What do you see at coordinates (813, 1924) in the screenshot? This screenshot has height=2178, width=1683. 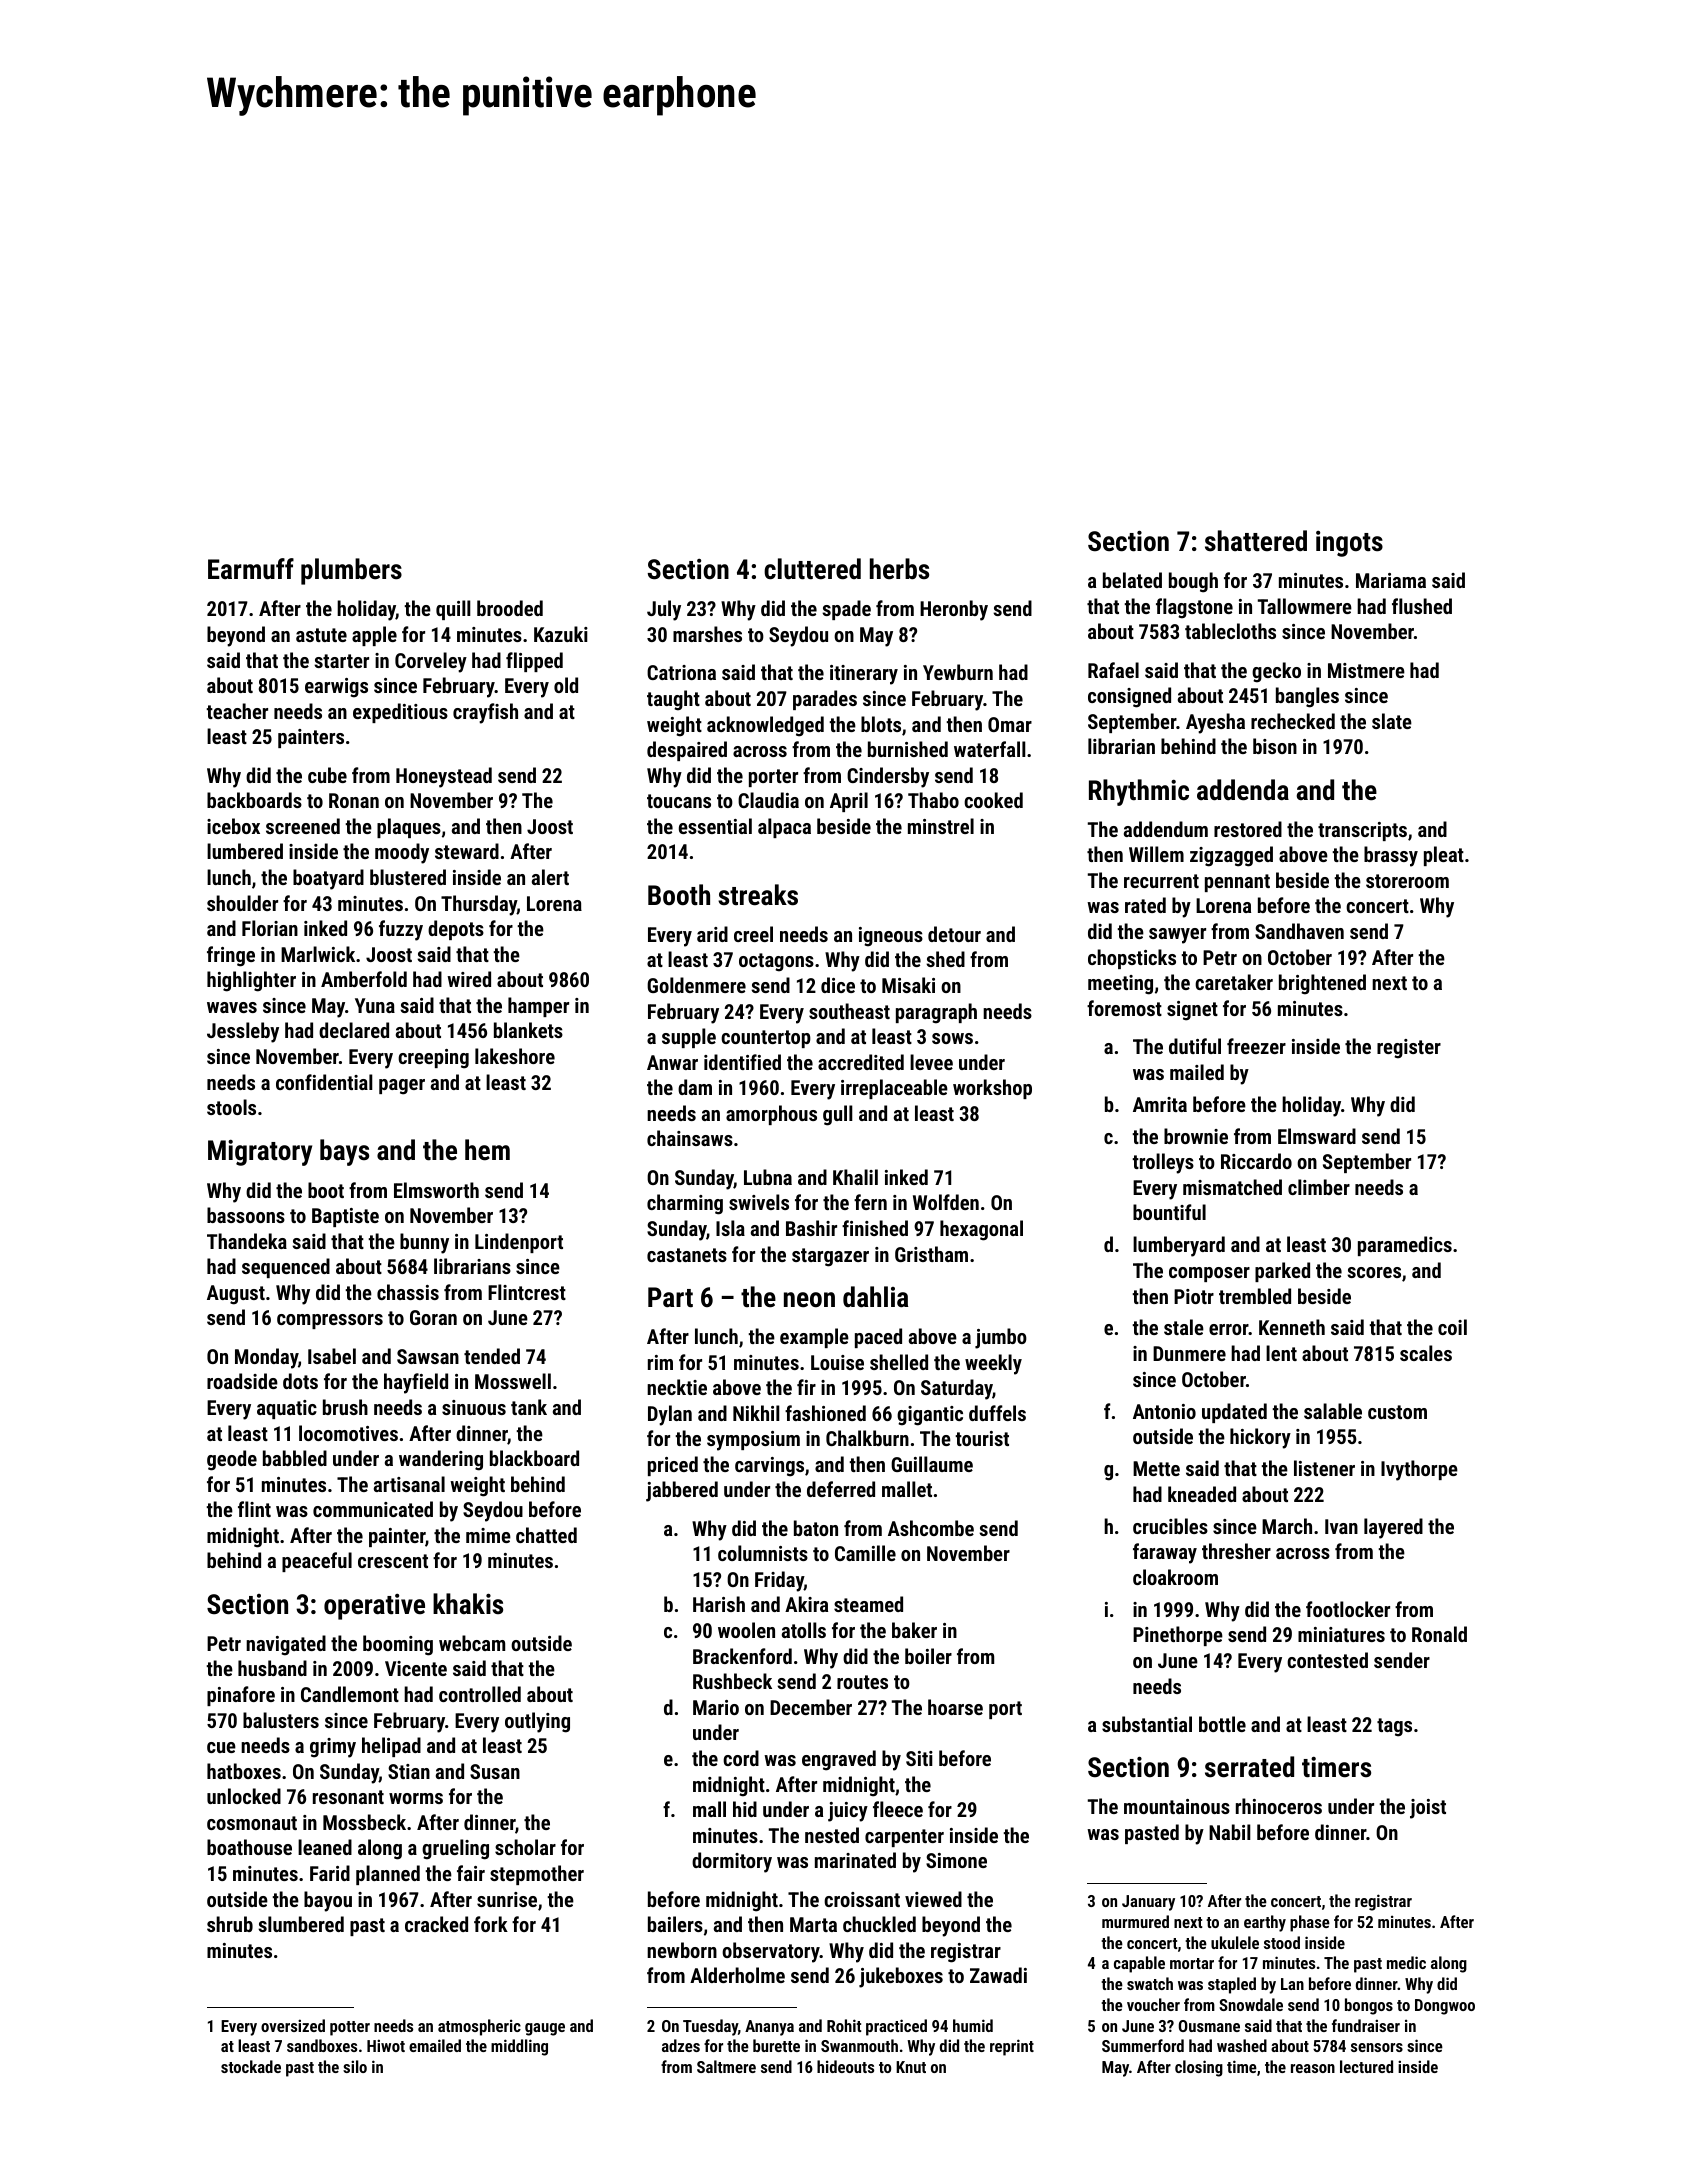 I see `Marta` at bounding box center [813, 1924].
